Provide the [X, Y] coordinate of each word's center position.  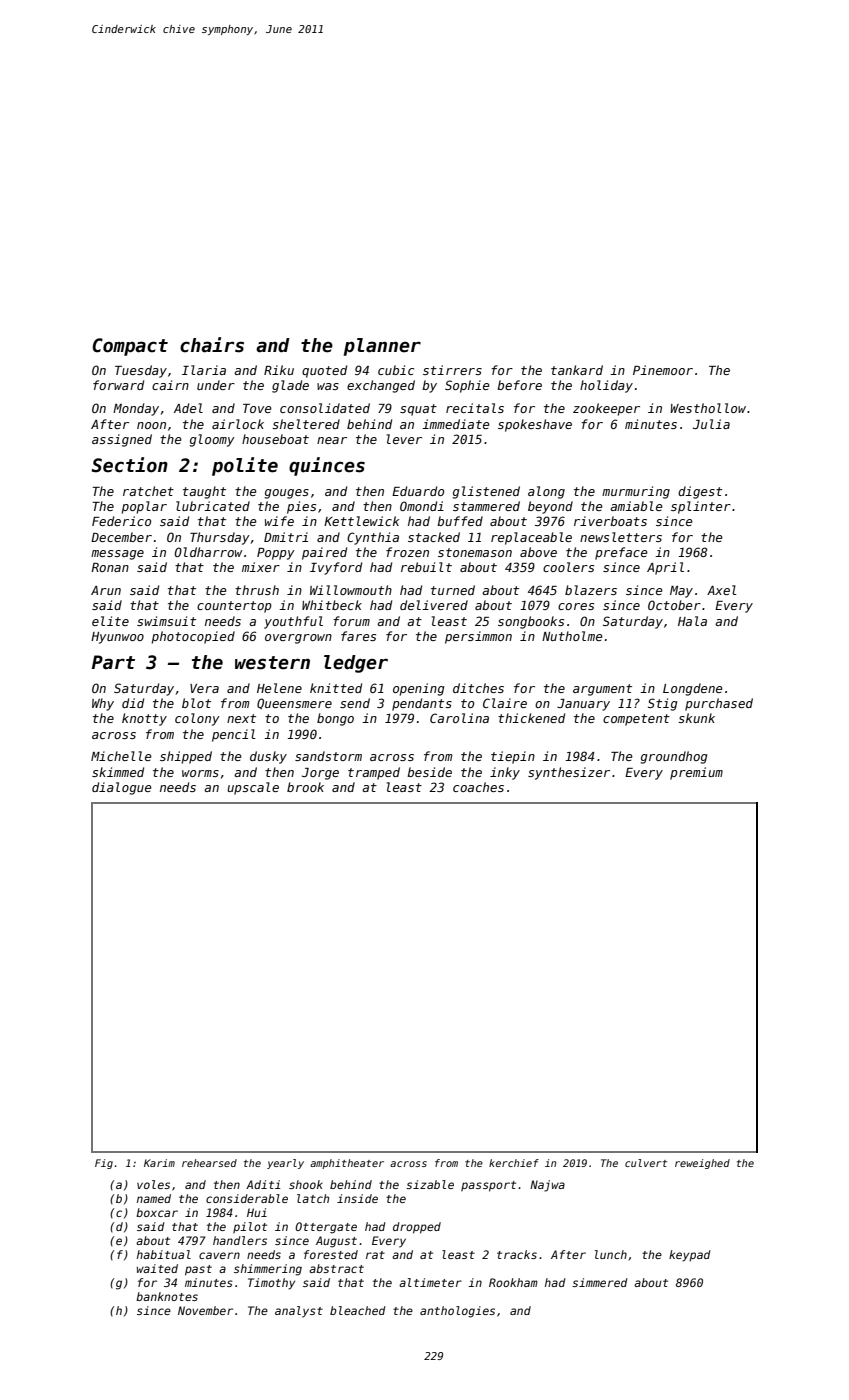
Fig [104, 1164]
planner [382, 347]
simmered [600, 1282]
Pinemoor [663, 370]
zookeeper [606, 409]
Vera [204, 688]
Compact [130, 347]
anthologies [457, 1312]
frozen [407, 552]
